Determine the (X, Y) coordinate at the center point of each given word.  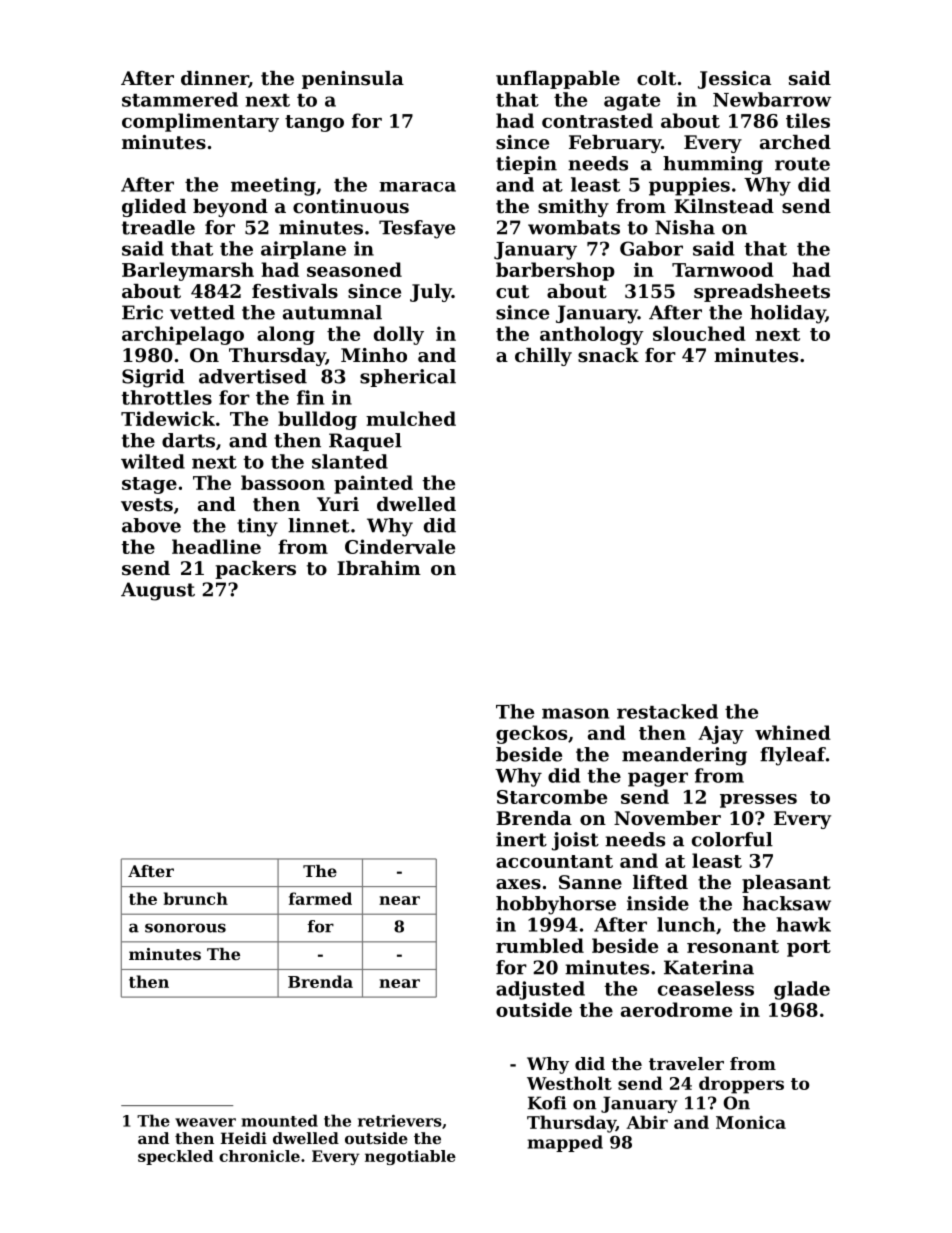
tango (314, 123)
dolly (399, 335)
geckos (531, 734)
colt (656, 78)
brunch (195, 898)
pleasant (786, 884)
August (158, 591)
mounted (279, 1120)
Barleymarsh (188, 271)
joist (575, 841)
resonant (733, 946)
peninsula (353, 80)
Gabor (651, 248)
